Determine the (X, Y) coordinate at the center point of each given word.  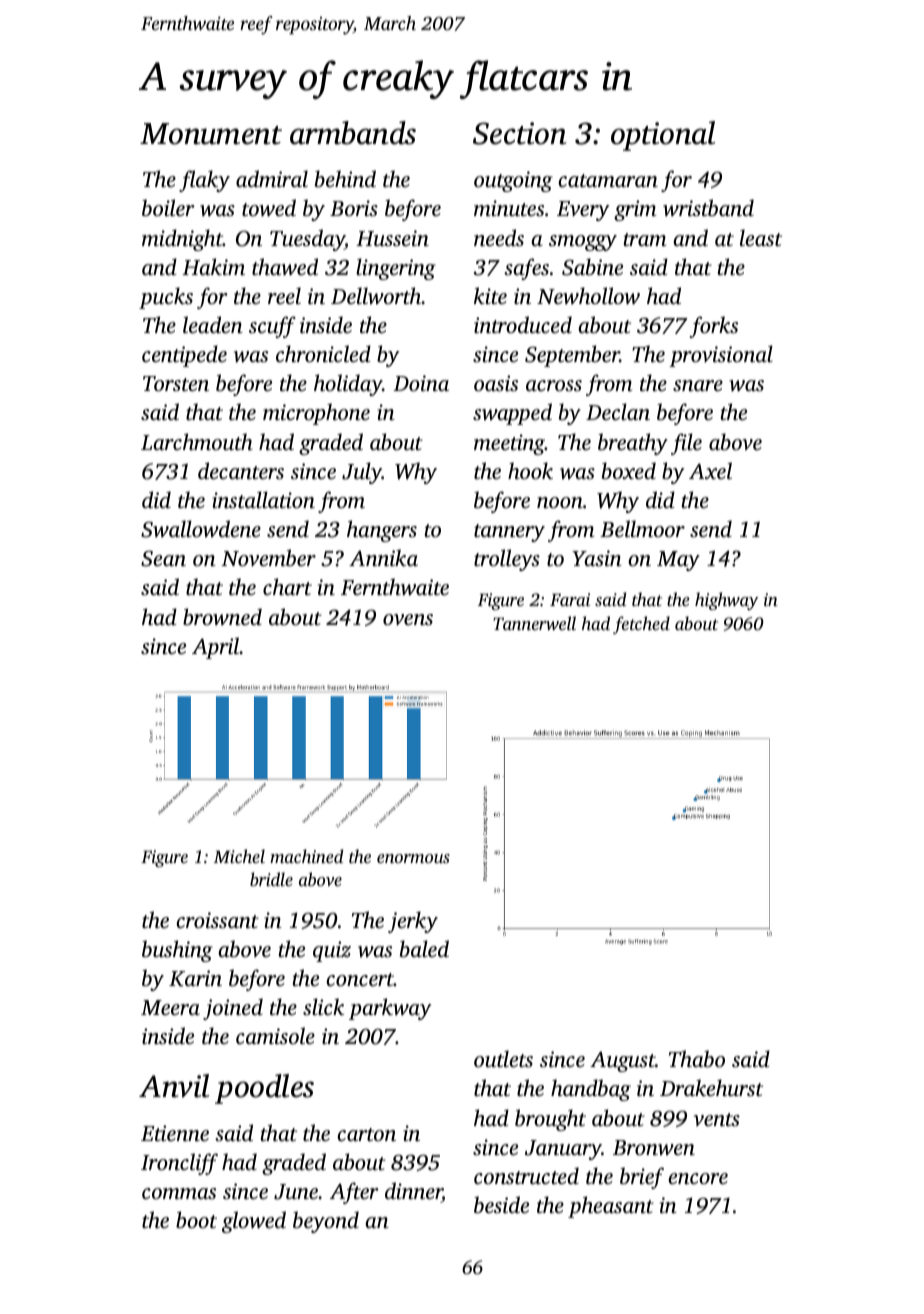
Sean (163, 559)
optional (663, 136)
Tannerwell (534, 623)
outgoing (513, 181)
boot (196, 1219)
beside (501, 1204)
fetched (641, 625)
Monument (211, 134)
